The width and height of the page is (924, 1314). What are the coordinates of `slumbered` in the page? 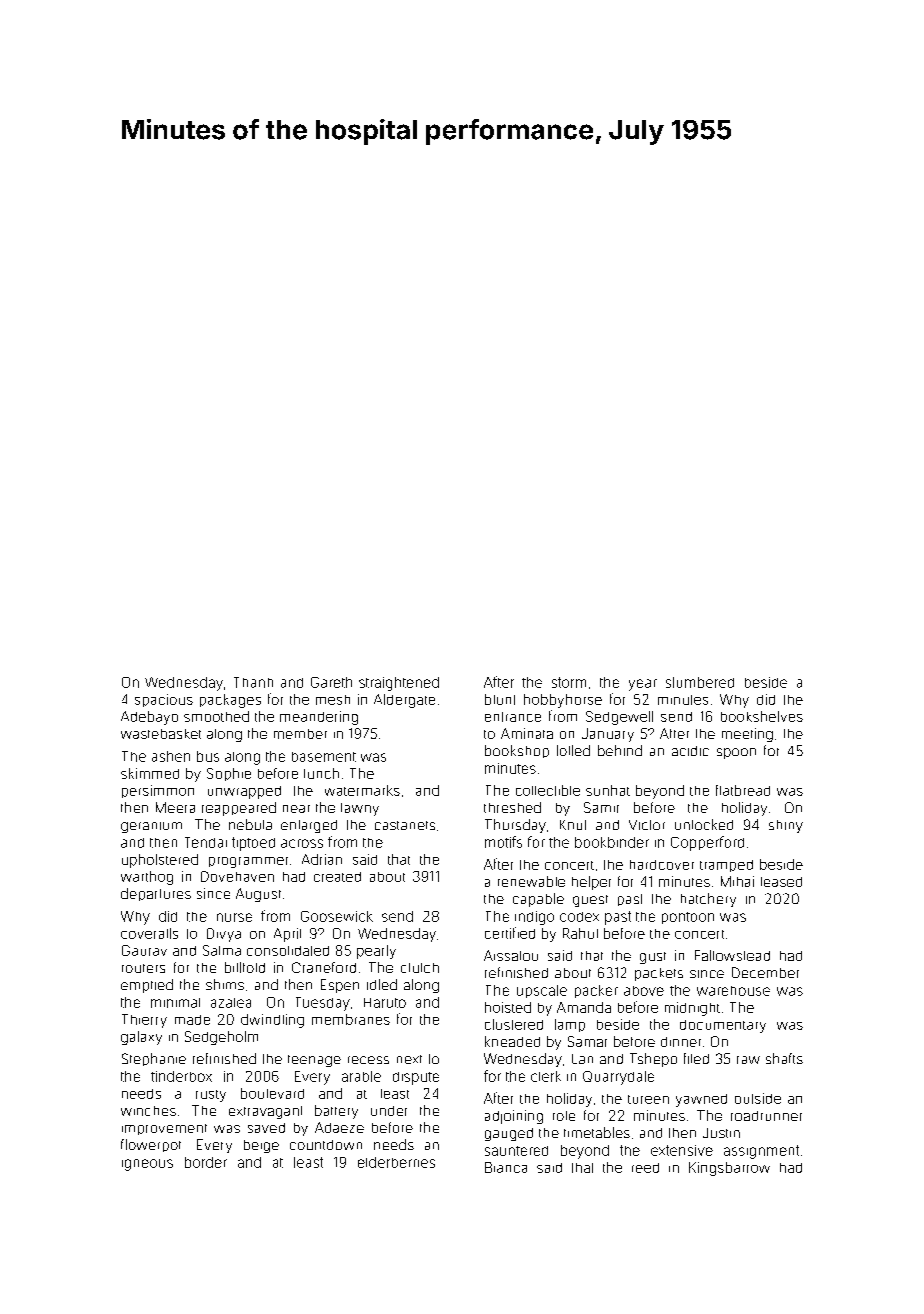 It's located at (700, 682).
